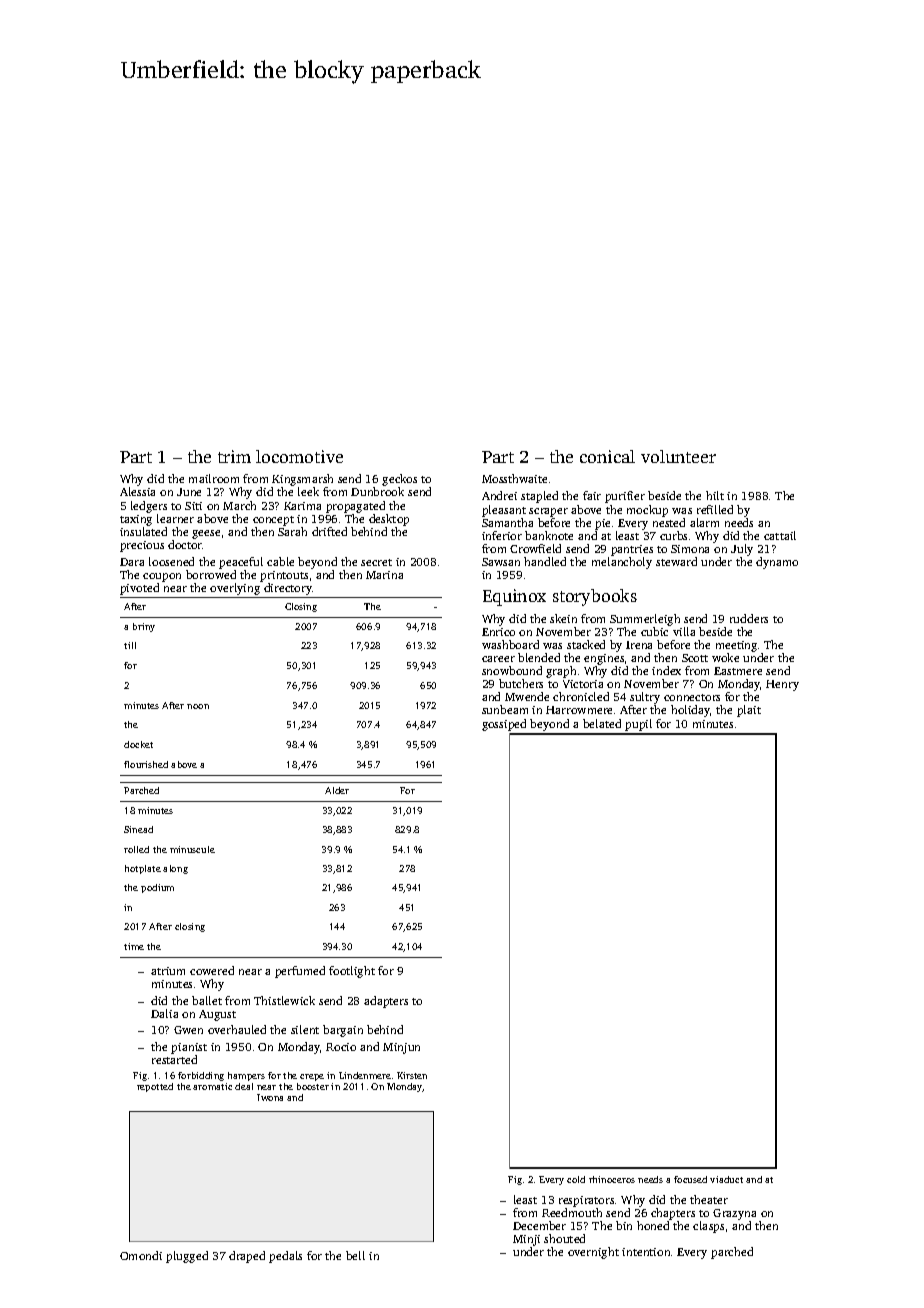 The width and height of the image is (924, 1308). What do you see at coordinates (143, 869) in the image?
I see `hotplate` at bounding box center [143, 869].
